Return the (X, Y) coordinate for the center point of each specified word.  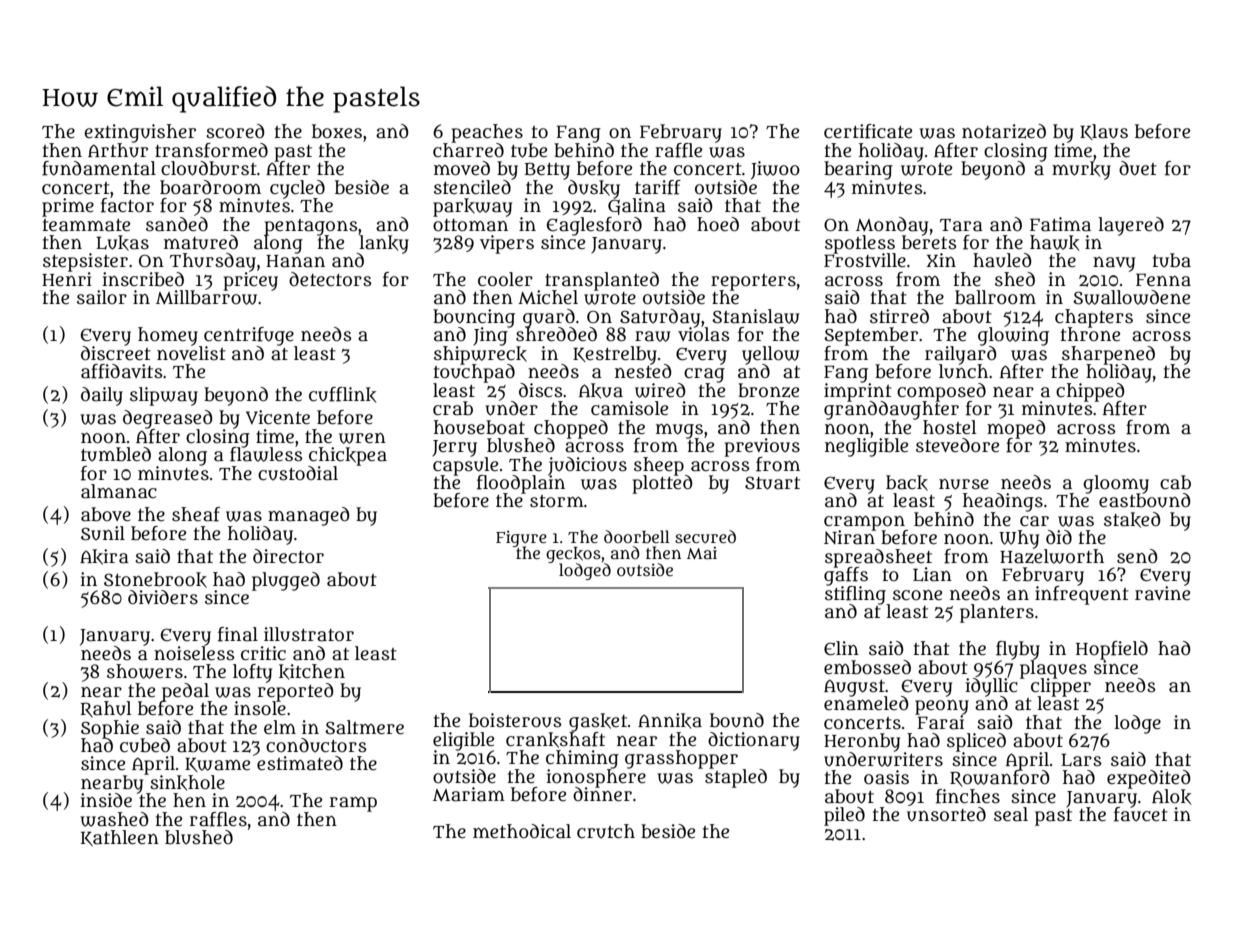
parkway (472, 207)
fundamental (99, 168)
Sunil (103, 533)
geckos (573, 555)
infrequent (1082, 595)
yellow (771, 355)
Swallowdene (1131, 297)
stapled (736, 778)
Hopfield (1112, 650)
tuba (1172, 260)
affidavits (122, 371)
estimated (300, 763)
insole (260, 708)
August (854, 688)
